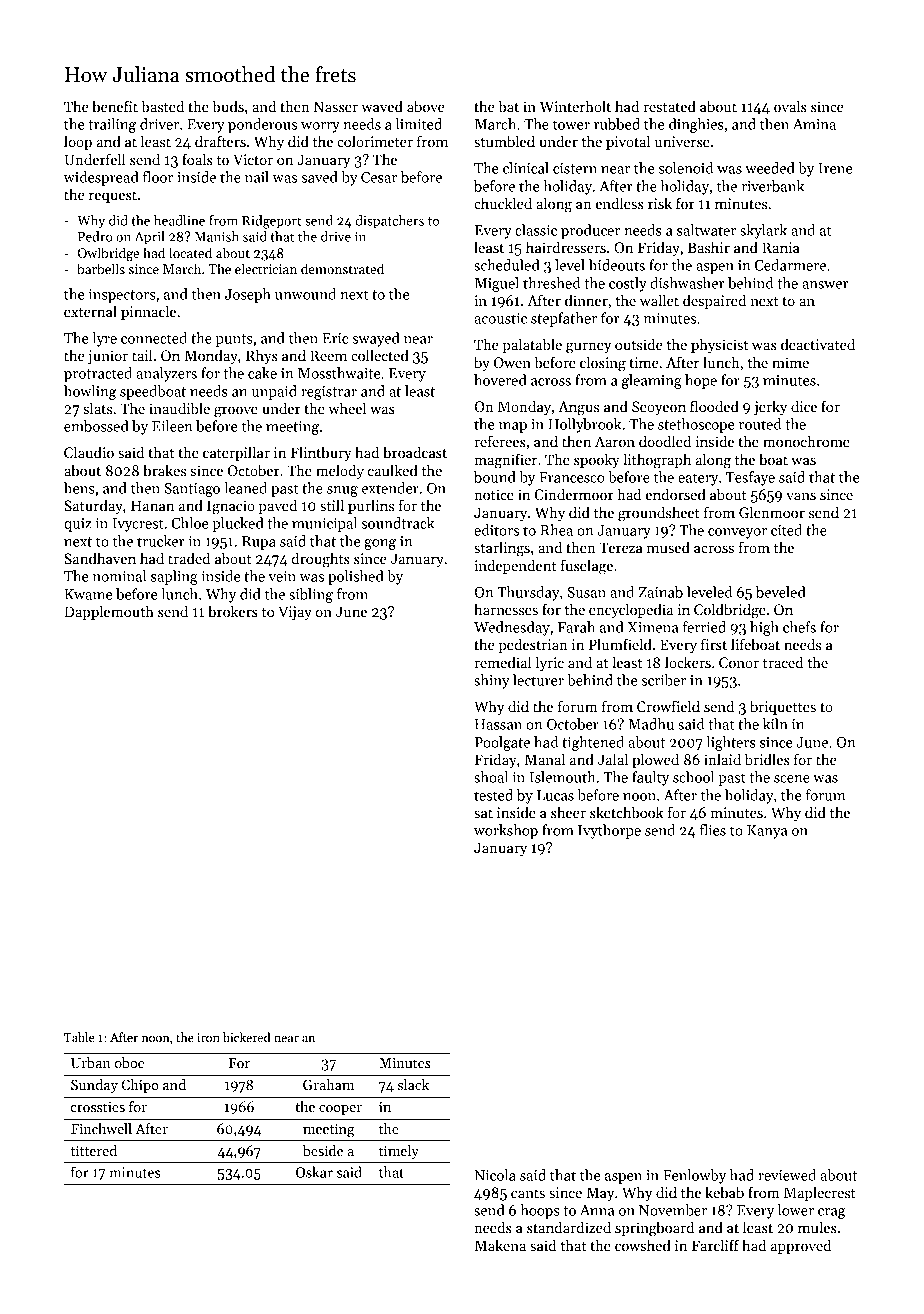 The image size is (924, 1314). I want to click on saltwater, so click(706, 230).
